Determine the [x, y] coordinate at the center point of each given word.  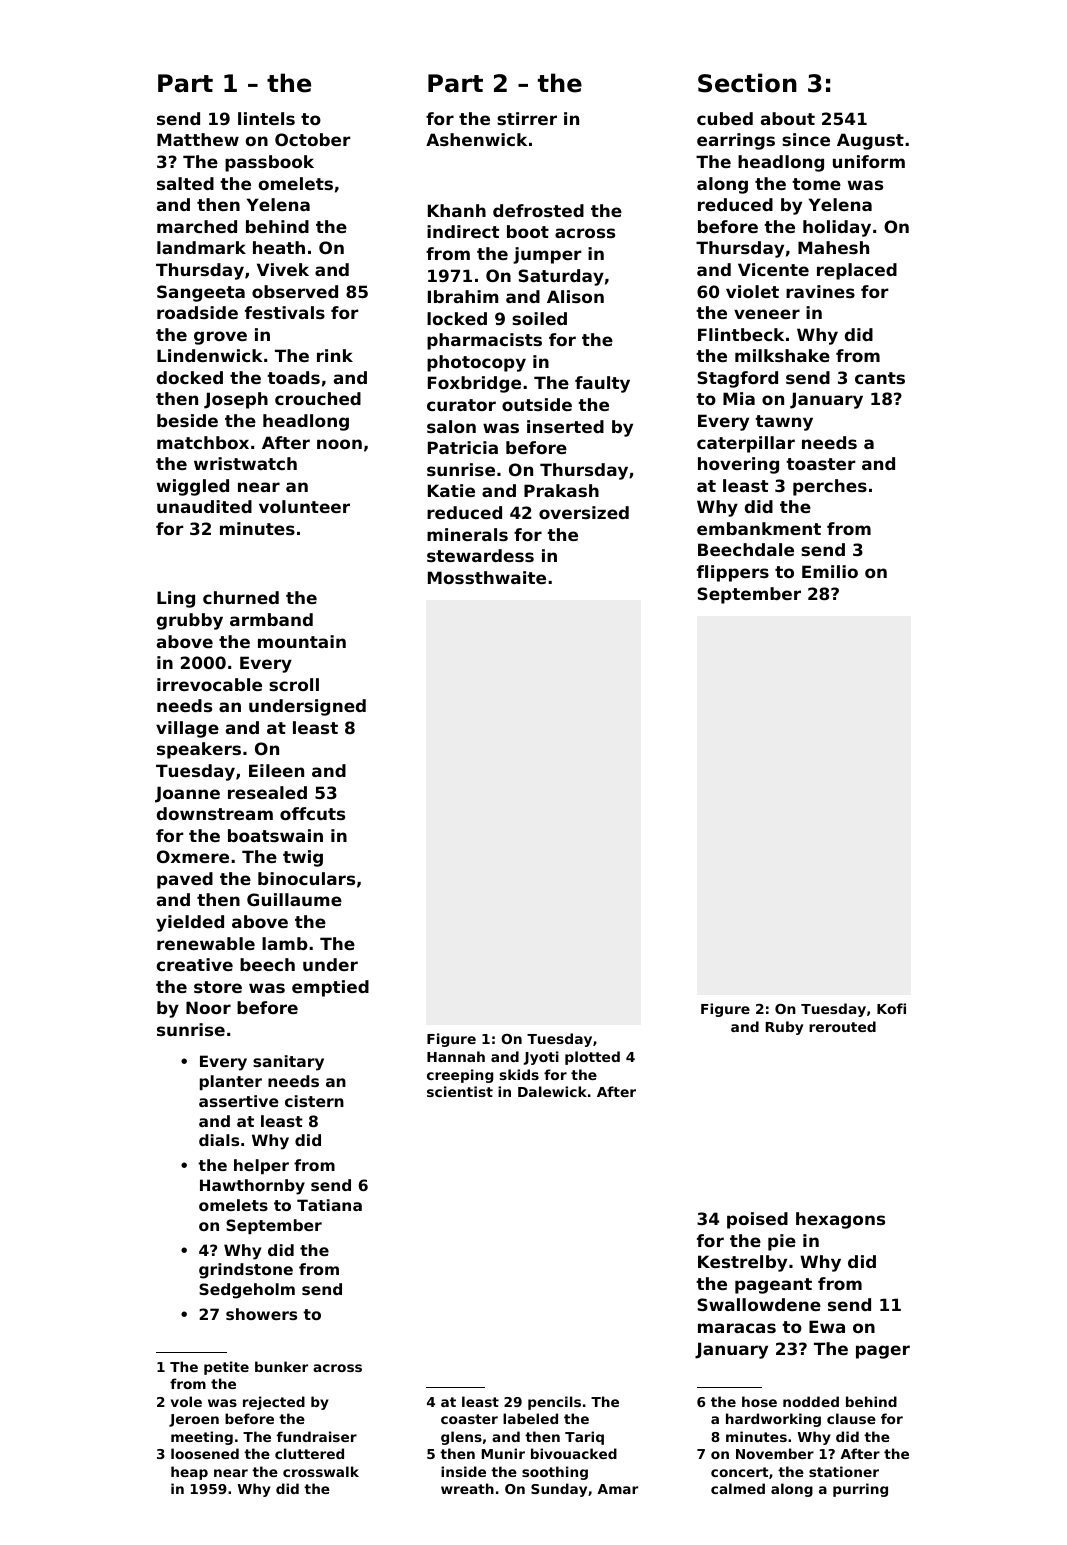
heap [189, 1473]
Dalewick [552, 1091]
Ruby [784, 1028]
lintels [266, 118]
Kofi [891, 1008]
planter [231, 1082]
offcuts [312, 813]
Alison [575, 296]
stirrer [527, 118]
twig [303, 858]
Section [747, 83]
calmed [738, 1488]
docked [190, 377]
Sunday [559, 1490]
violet [752, 291]
